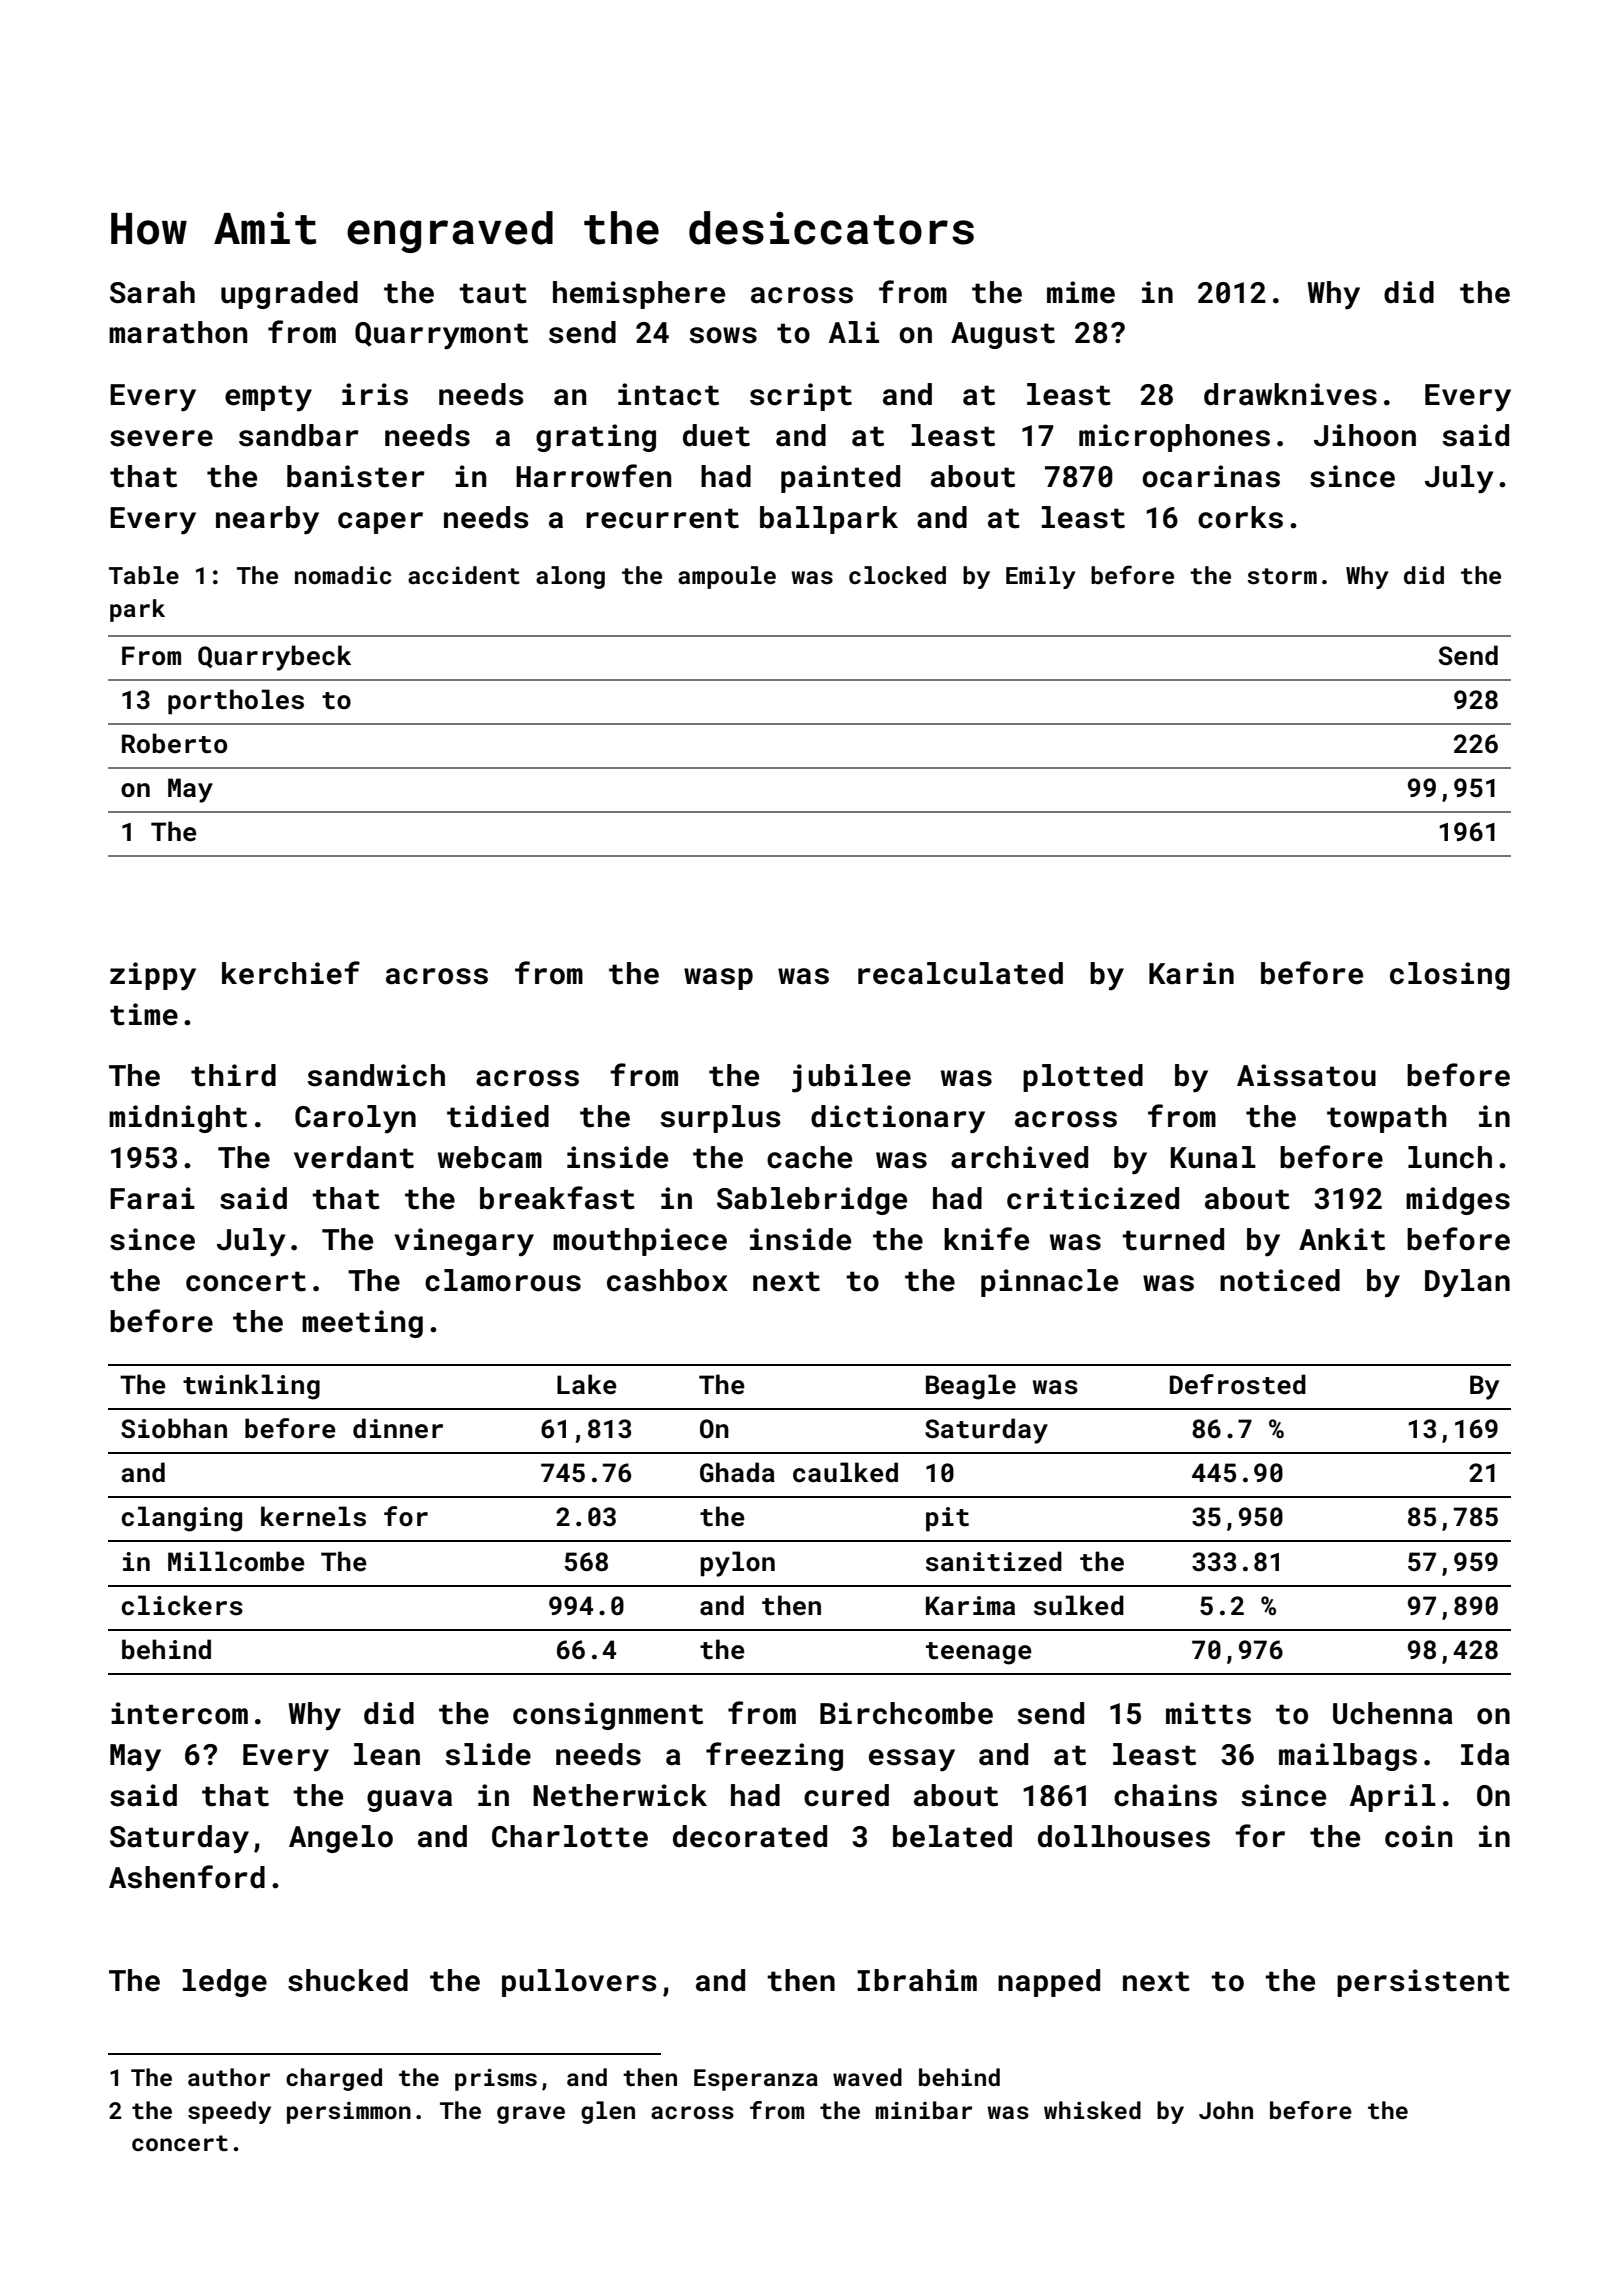  What do you see at coordinates (1282, 576) in the image?
I see `storm` at bounding box center [1282, 576].
